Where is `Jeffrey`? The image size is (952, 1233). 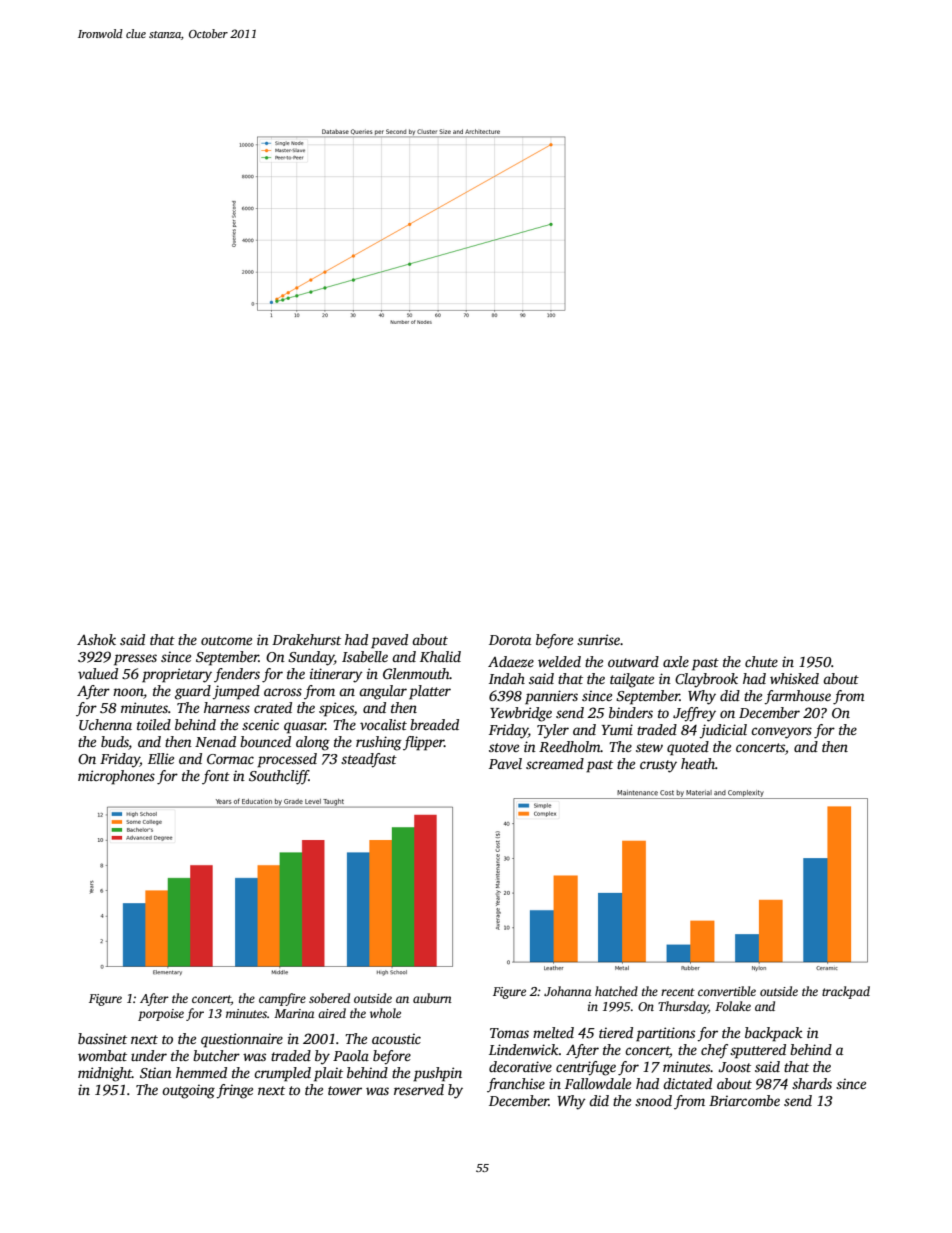 Jeffrey is located at coordinates (694, 714).
